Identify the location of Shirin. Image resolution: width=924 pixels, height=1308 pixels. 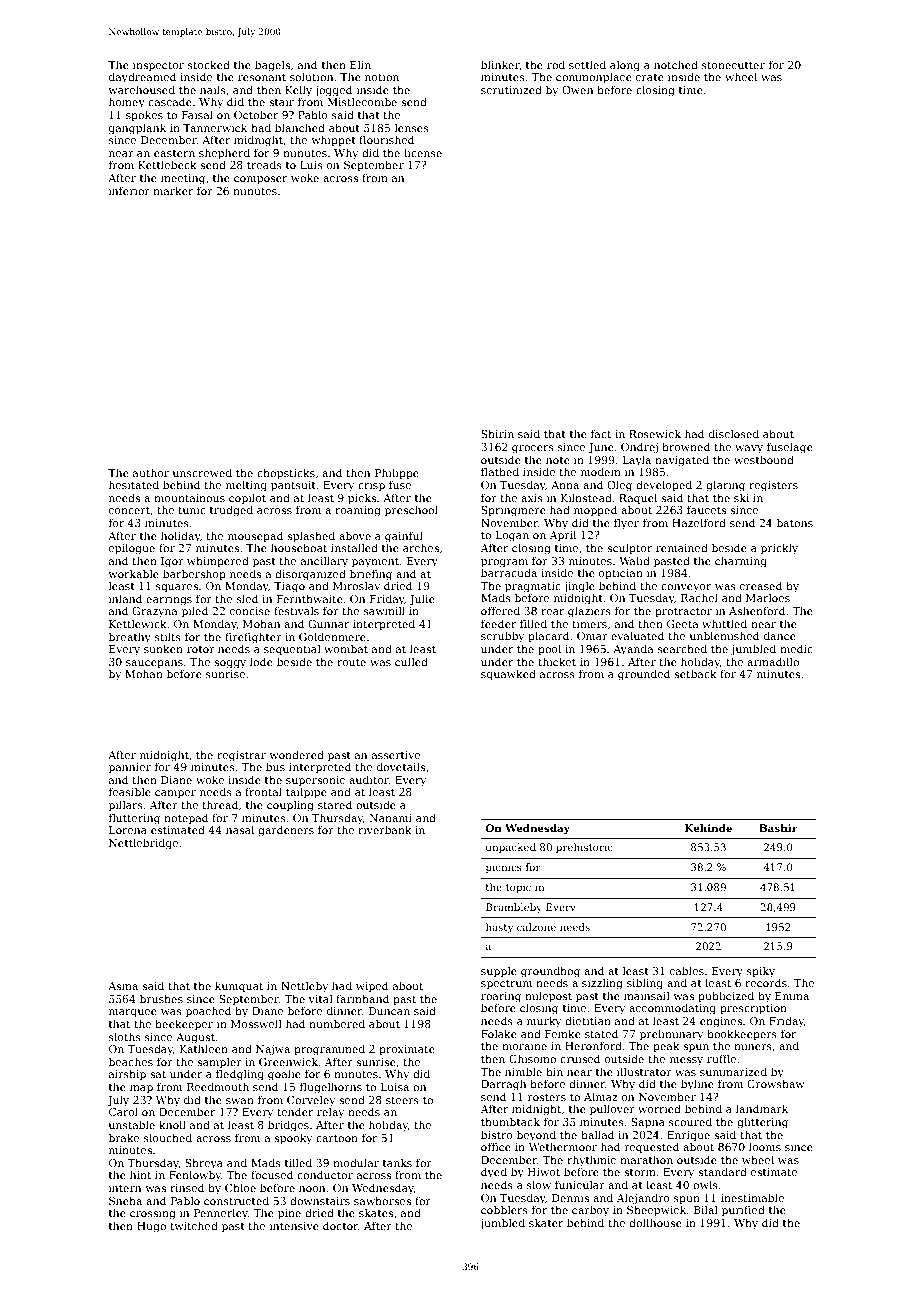
(497, 433).
